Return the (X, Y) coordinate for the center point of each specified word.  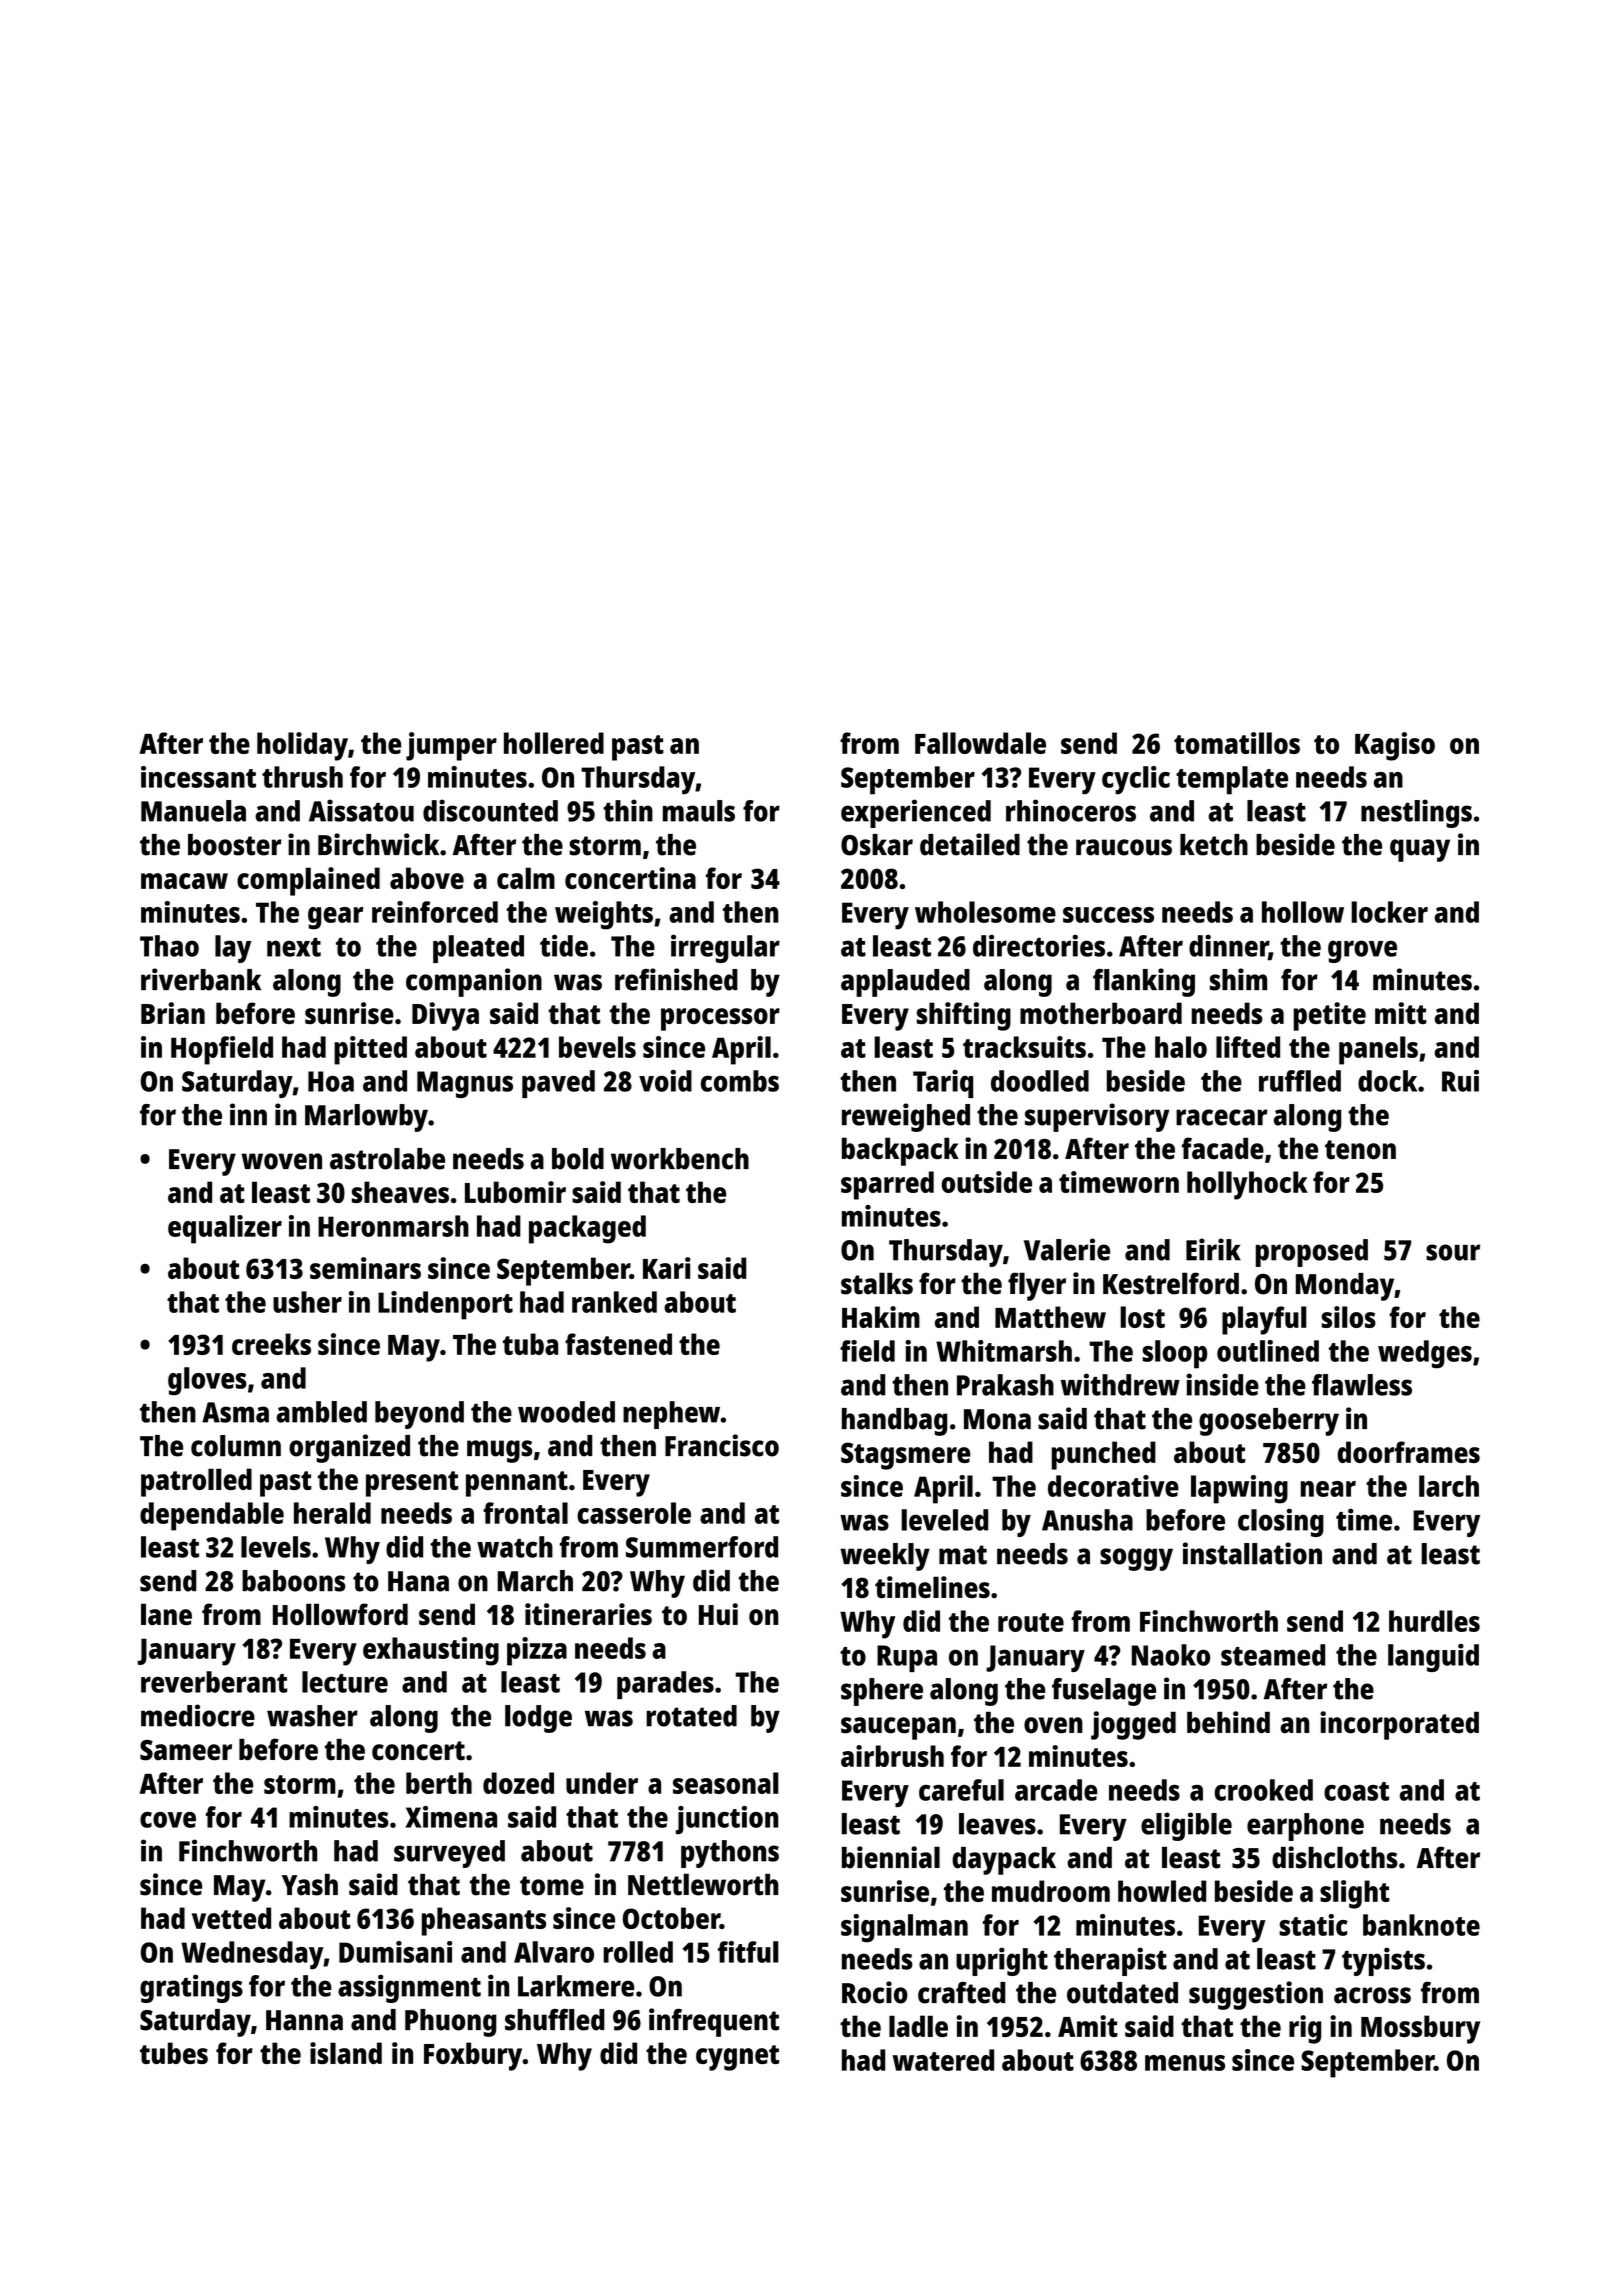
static (1313, 1925)
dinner (1229, 946)
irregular (725, 948)
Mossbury (1420, 2029)
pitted (370, 1050)
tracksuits (1024, 1047)
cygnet (737, 2058)
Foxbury (473, 2056)
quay (1420, 850)
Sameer (186, 1750)
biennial (891, 1857)
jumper (451, 746)
